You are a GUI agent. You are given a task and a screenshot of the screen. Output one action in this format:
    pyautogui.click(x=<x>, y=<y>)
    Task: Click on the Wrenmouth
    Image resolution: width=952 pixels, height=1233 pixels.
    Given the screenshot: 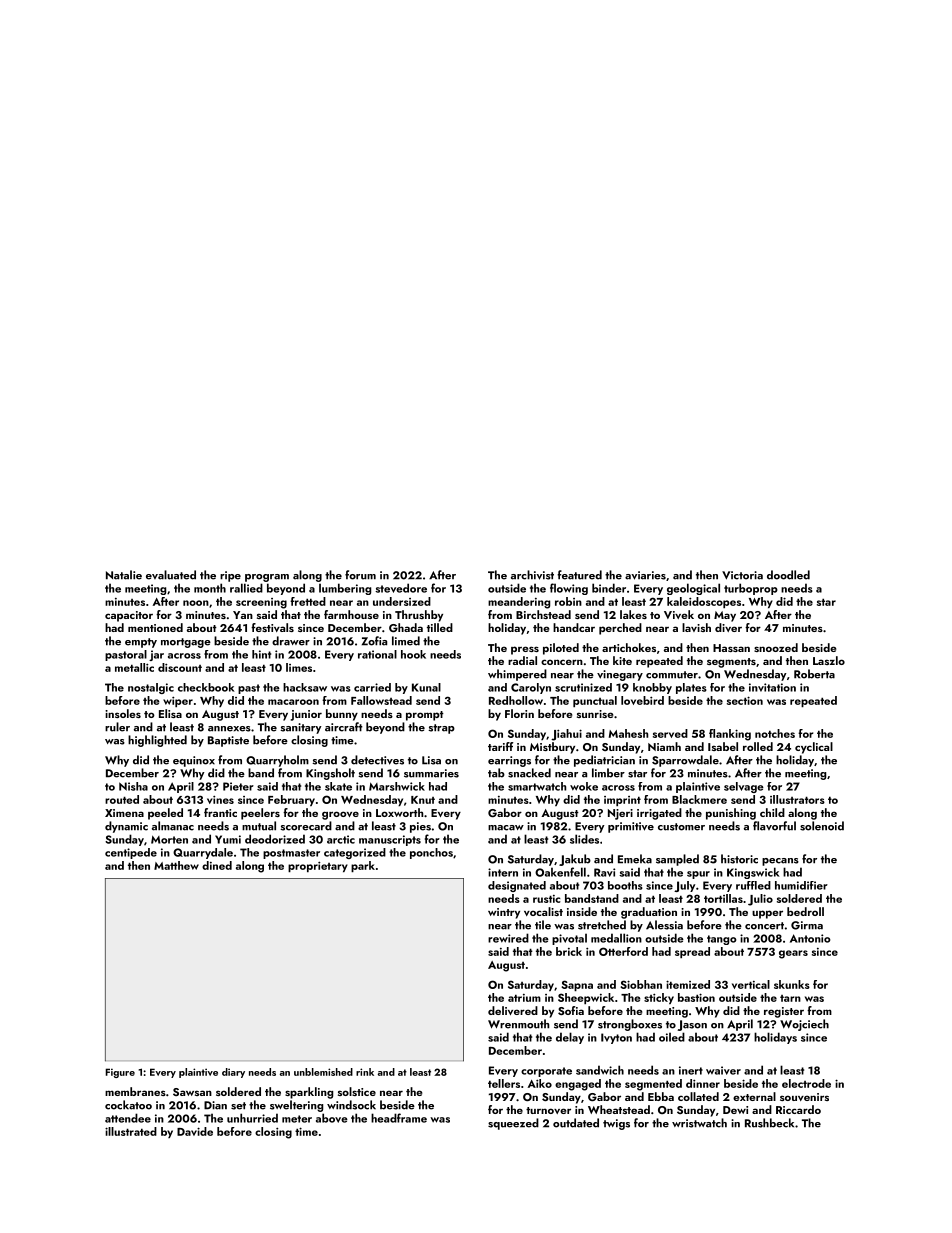 What is the action you would take?
    pyautogui.click(x=518, y=1024)
